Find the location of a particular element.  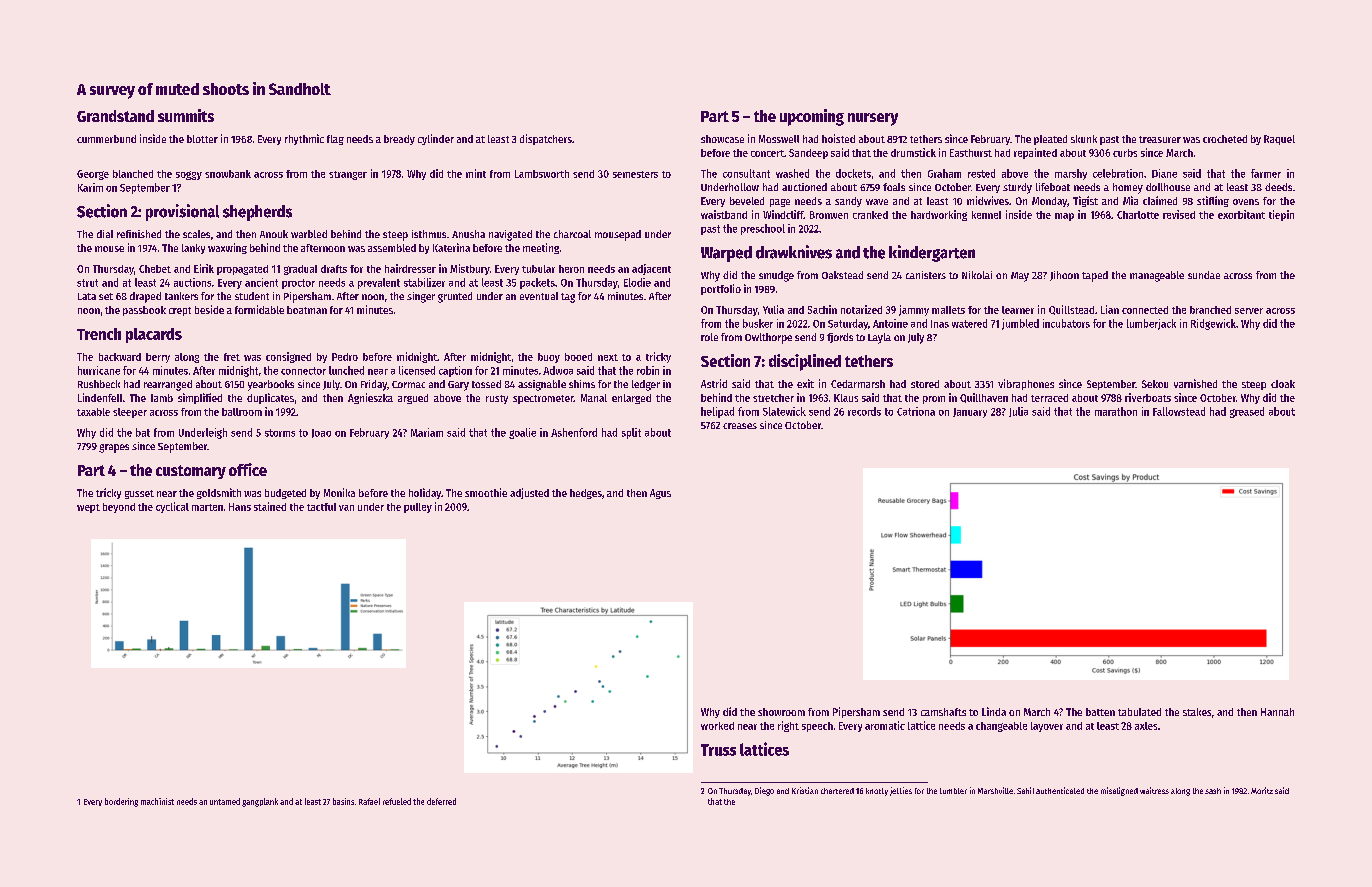

Linda is located at coordinates (994, 711).
